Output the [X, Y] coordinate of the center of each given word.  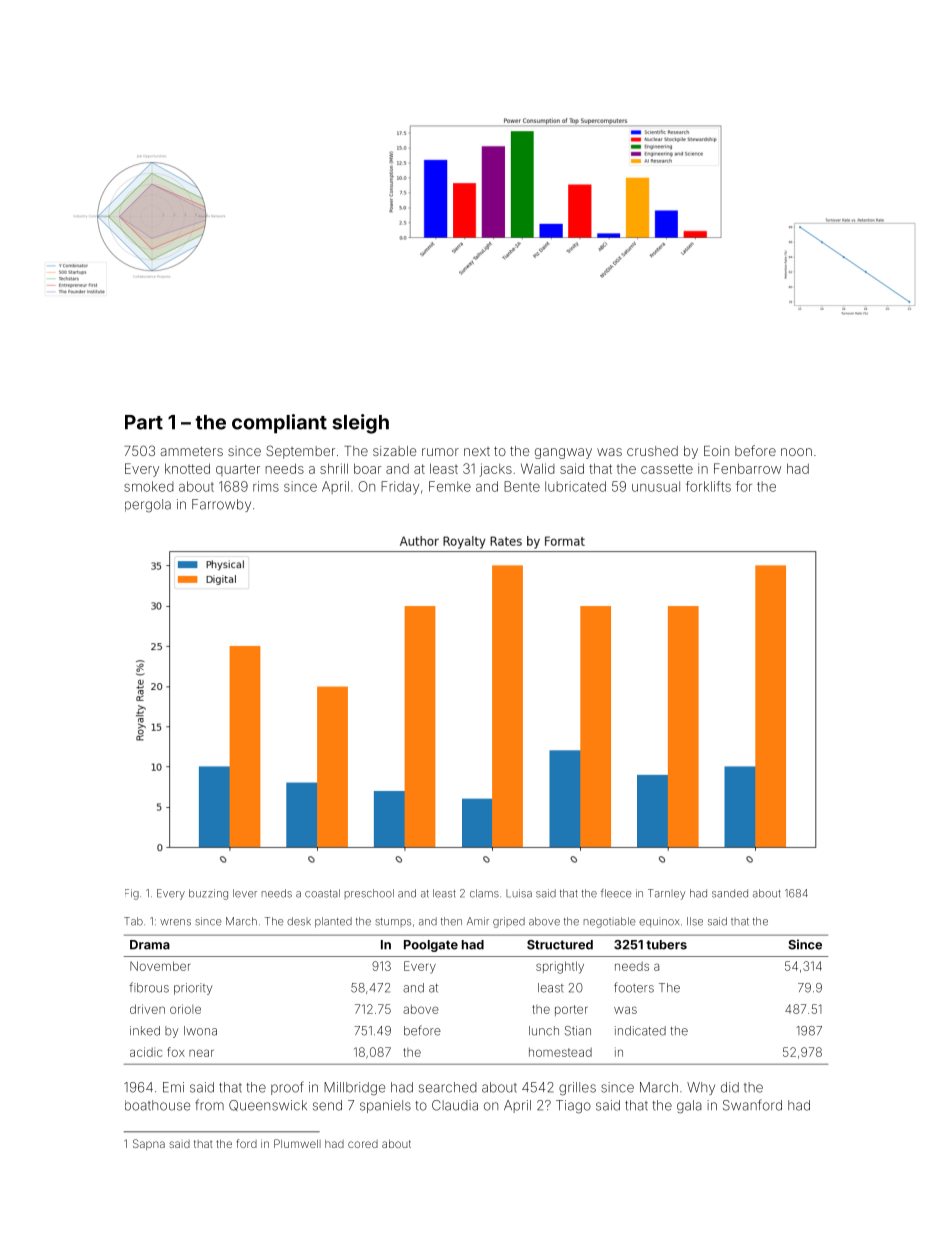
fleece [616, 893]
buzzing [208, 894]
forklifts [708, 486]
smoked [149, 486]
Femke [450, 486]
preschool [369, 894]
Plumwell [297, 1143]
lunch [544, 1031]
